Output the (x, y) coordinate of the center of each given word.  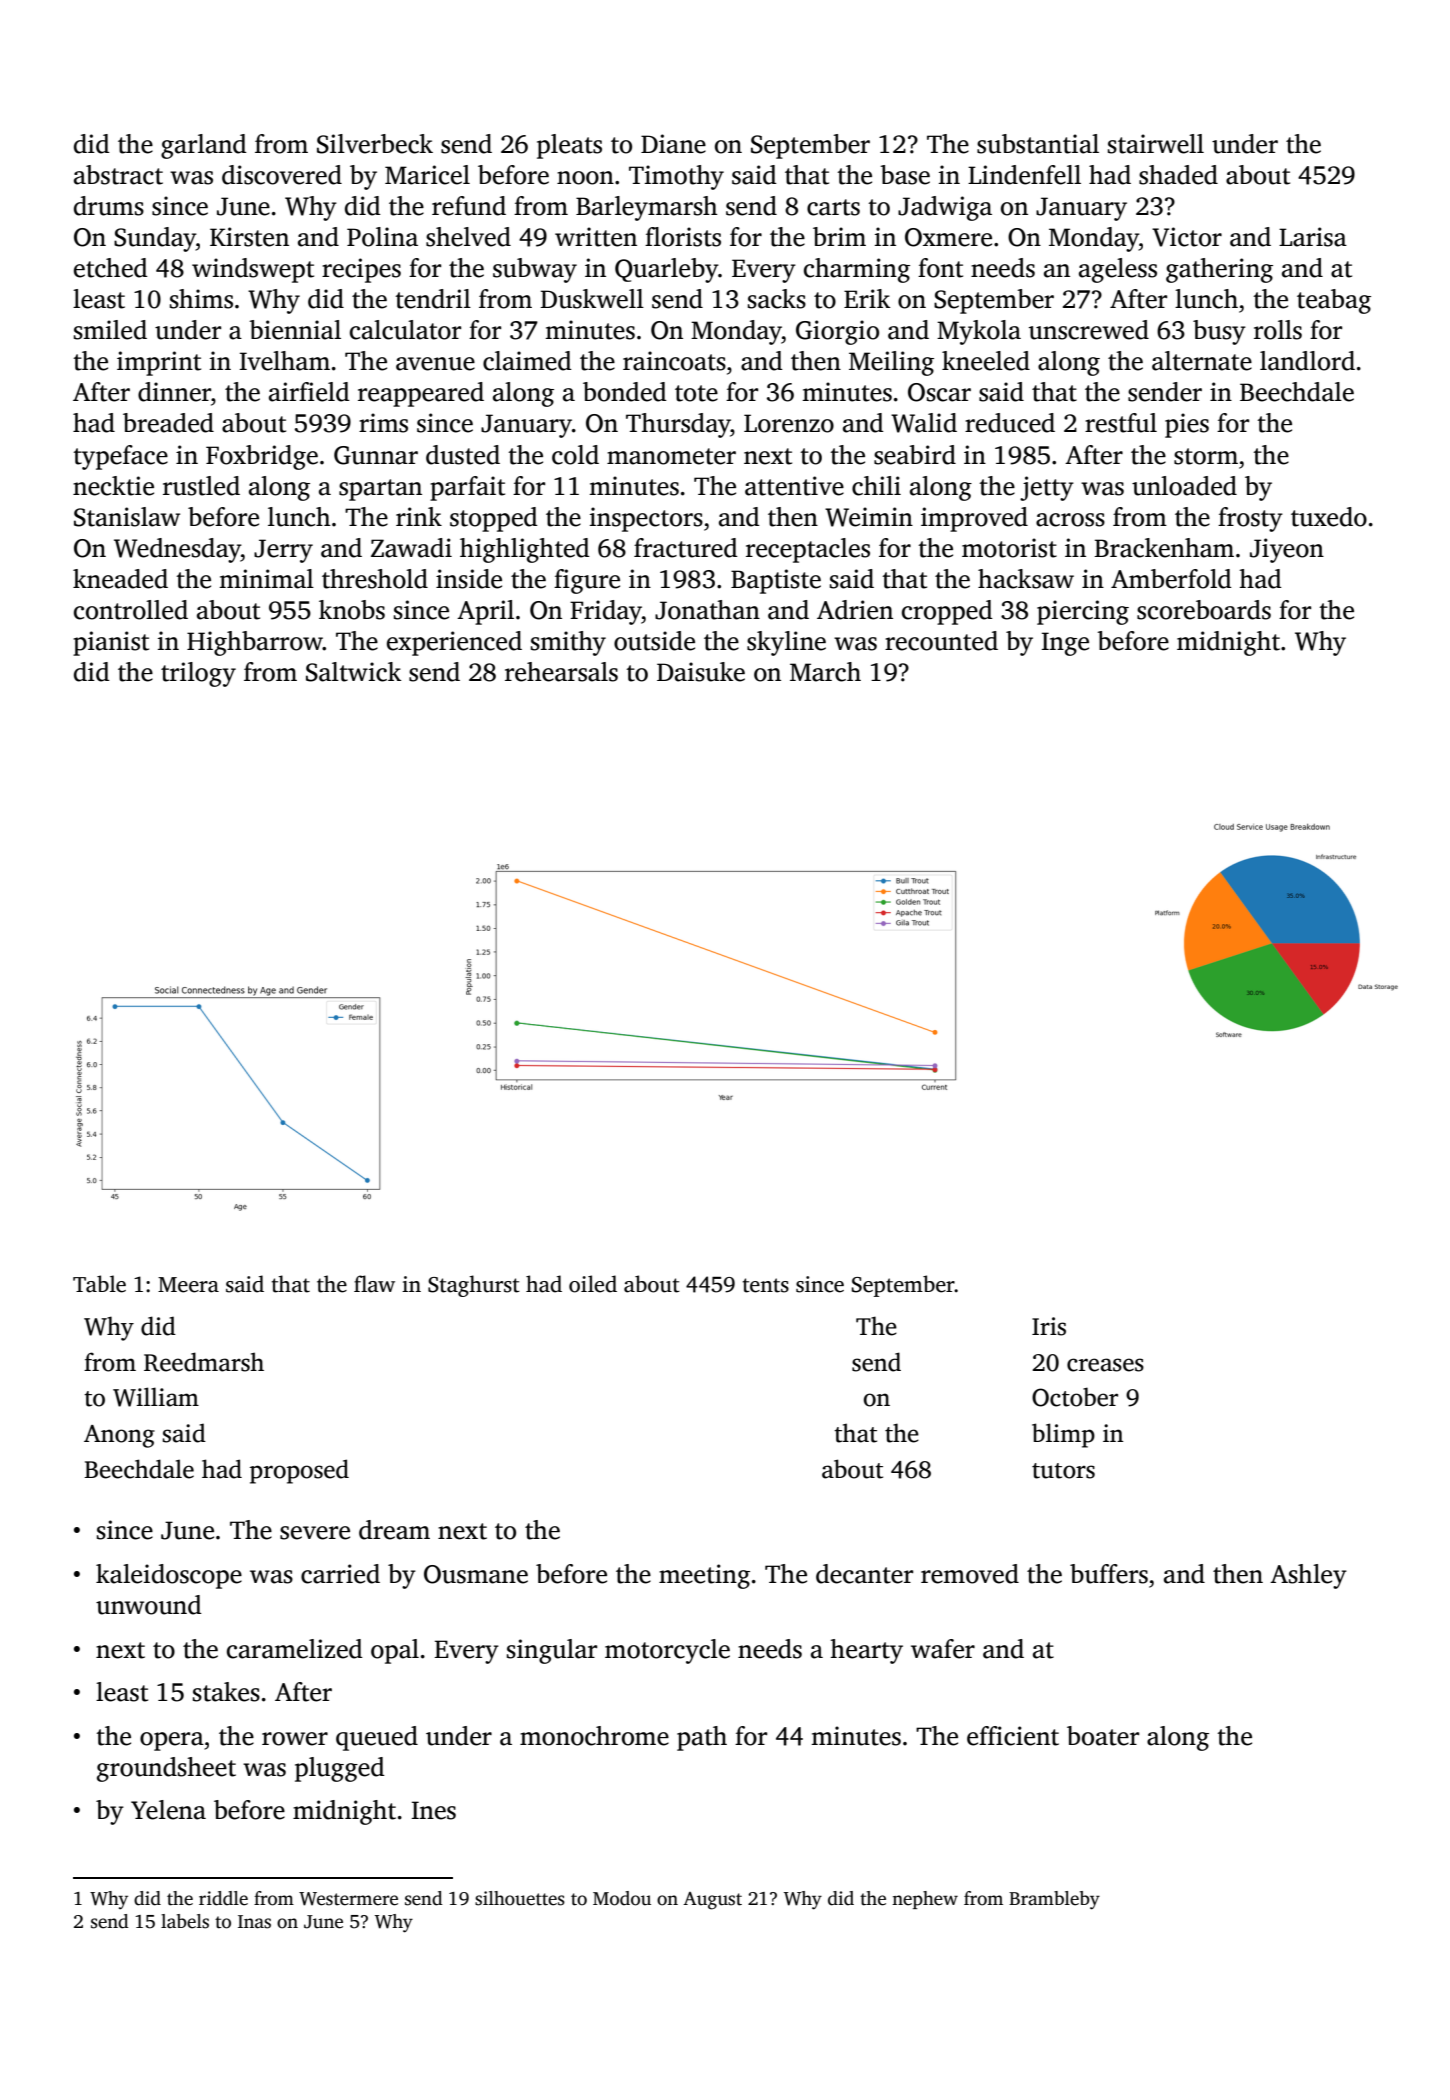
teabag (1334, 301)
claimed (527, 361)
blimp (1063, 1435)
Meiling (891, 363)
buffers (1109, 1574)
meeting (704, 1576)
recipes (361, 270)
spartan (380, 490)
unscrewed (1089, 330)
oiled (593, 1284)
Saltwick (353, 672)
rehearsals (561, 672)
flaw (374, 1284)
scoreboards (1204, 610)
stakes (226, 1692)
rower (295, 1739)
